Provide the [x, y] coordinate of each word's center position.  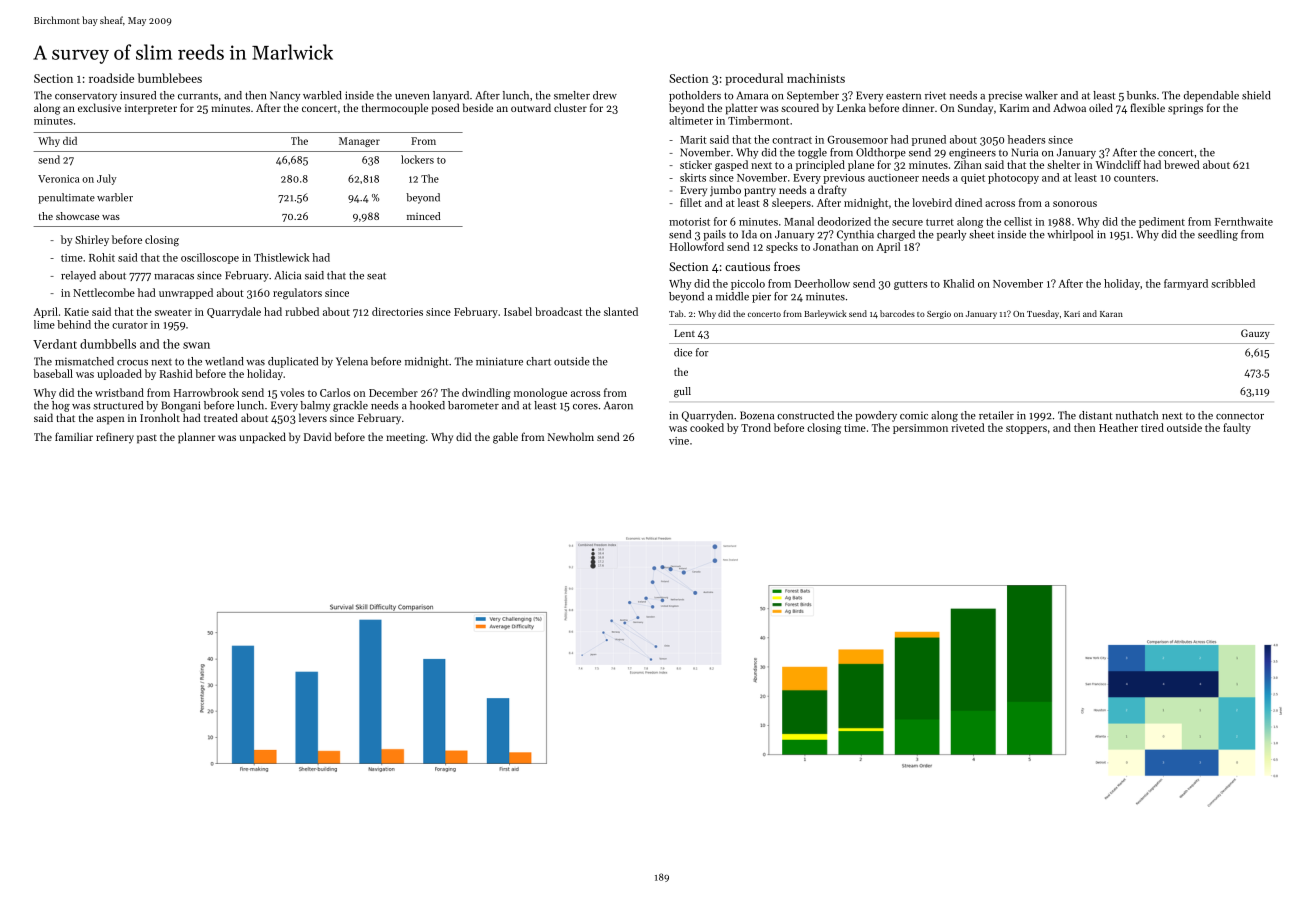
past [147, 439]
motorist [689, 222]
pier [761, 297]
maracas [174, 277]
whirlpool [1070, 235]
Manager [359, 142]
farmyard [1186, 284]
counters [1134, 178]
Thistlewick [281, 257]
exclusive [99, 107]
